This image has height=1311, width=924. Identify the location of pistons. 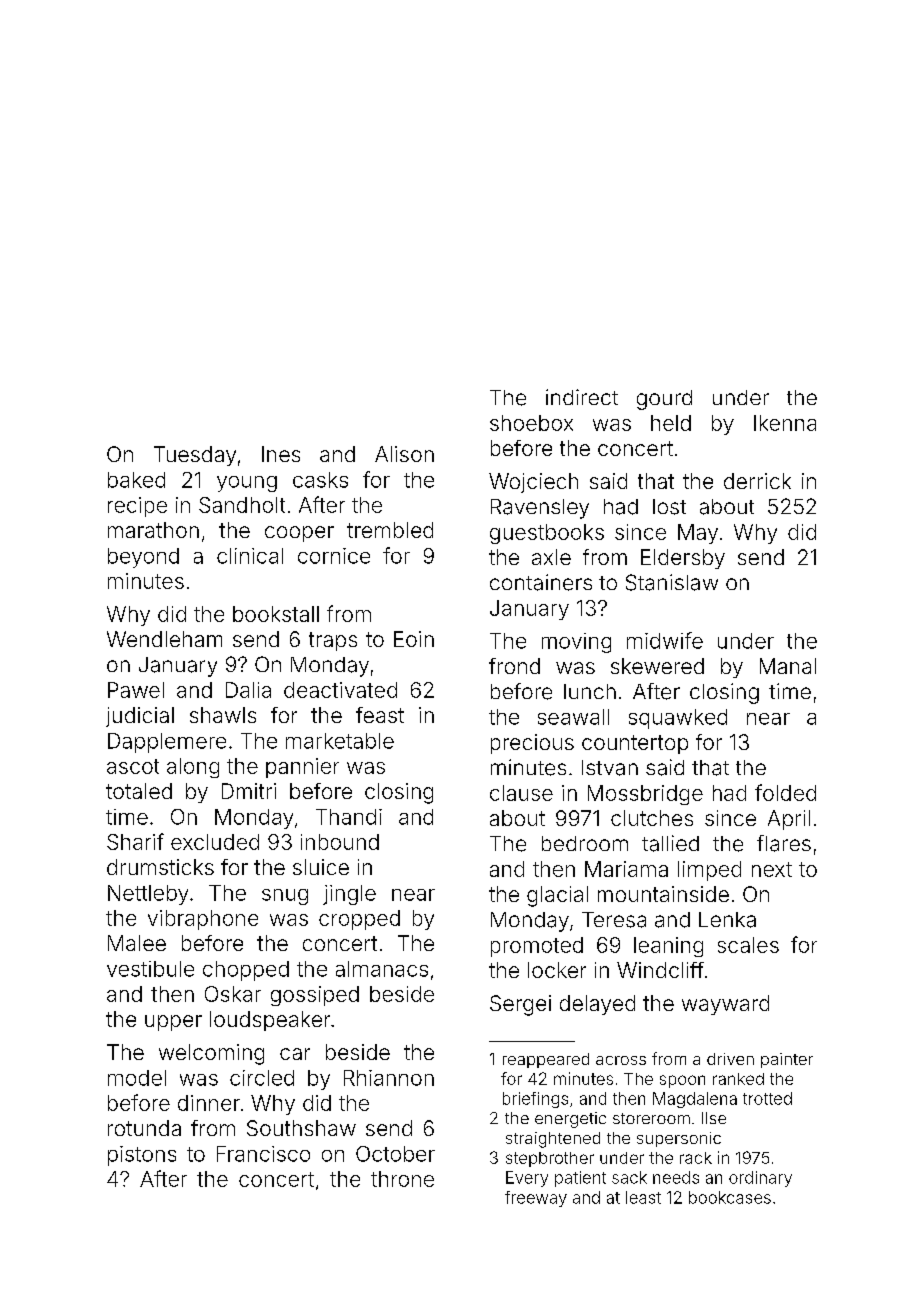
(142, 1156).
